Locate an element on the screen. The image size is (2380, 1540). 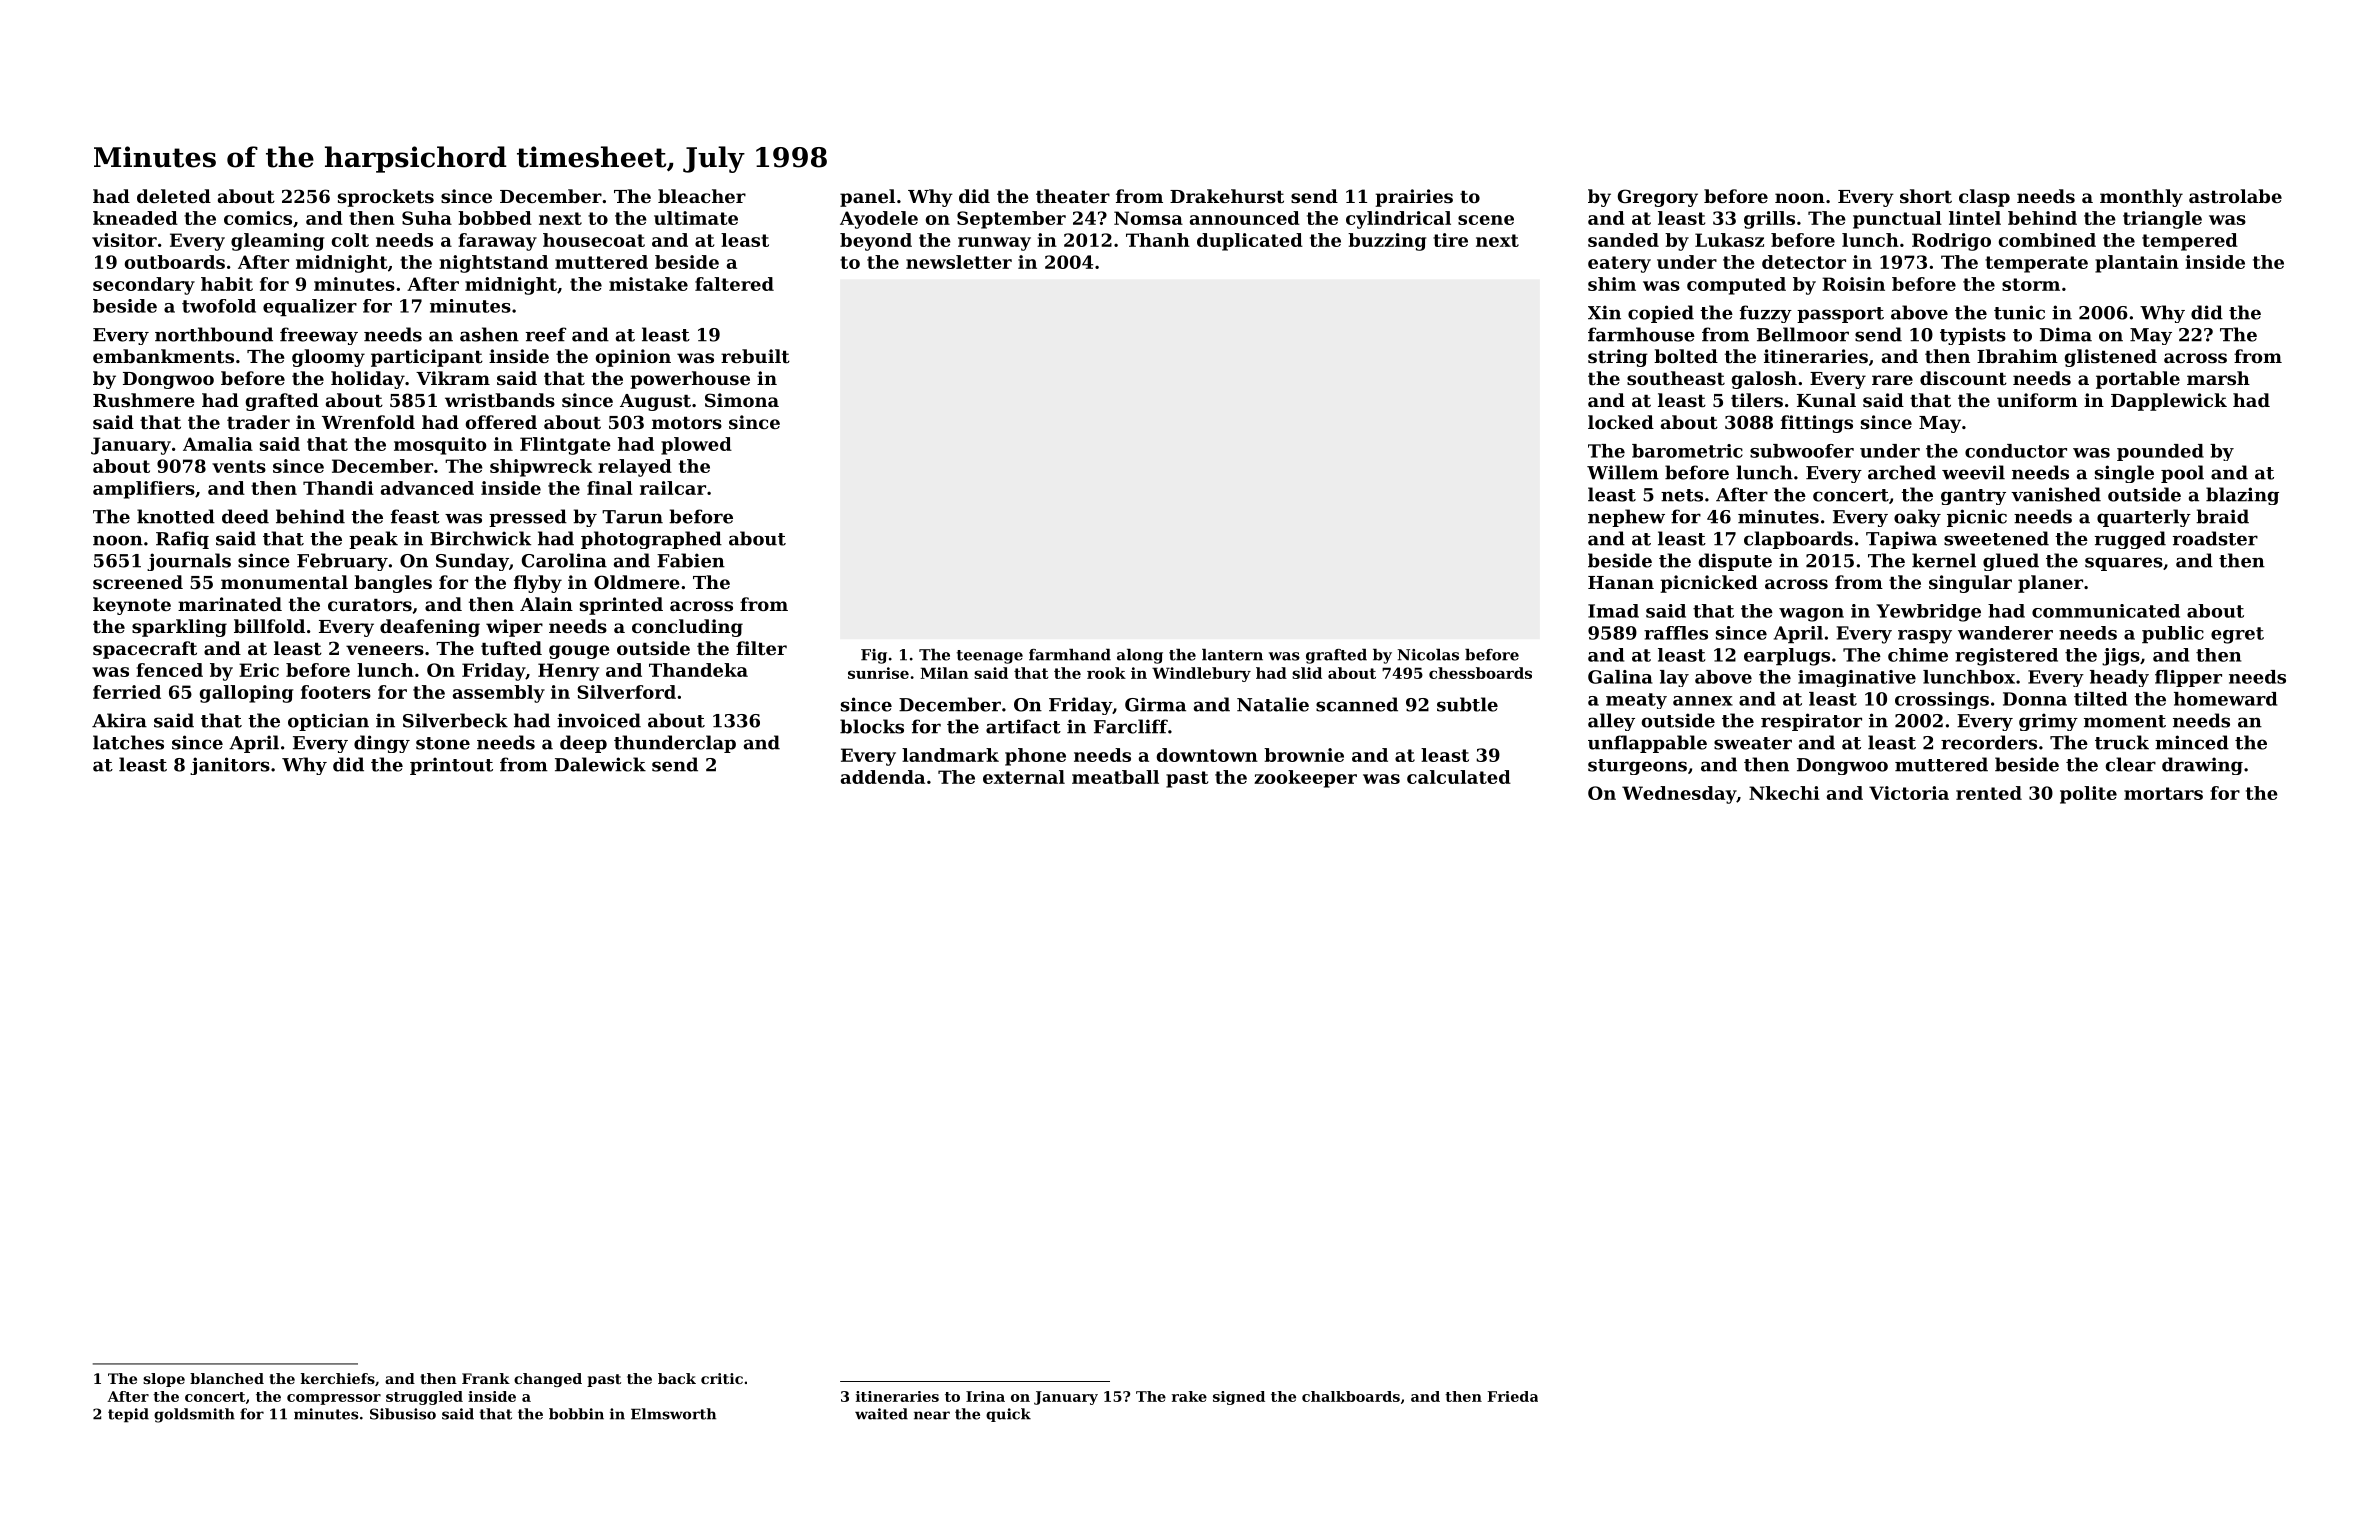
Xin is located at coordinates (1604, 312).
